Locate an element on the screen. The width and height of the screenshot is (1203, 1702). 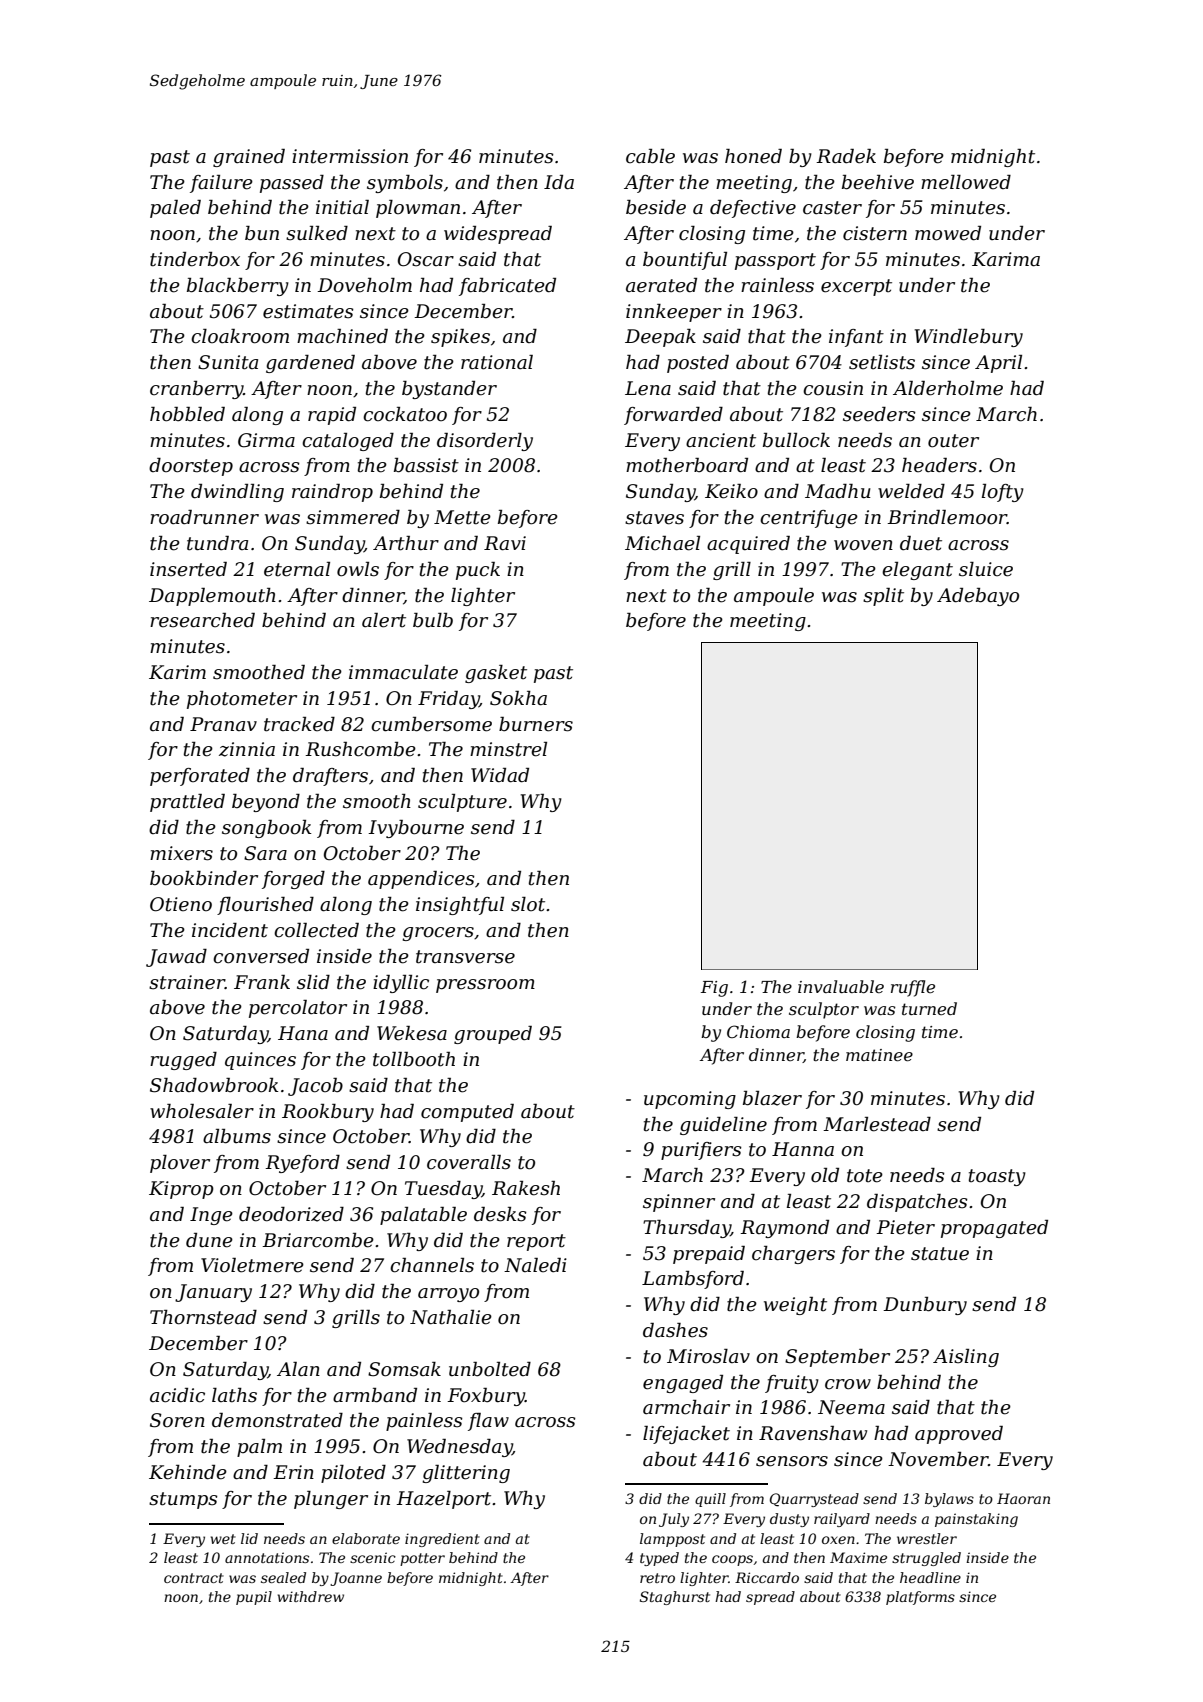
mellowed is located at coordinates (966, 182).
